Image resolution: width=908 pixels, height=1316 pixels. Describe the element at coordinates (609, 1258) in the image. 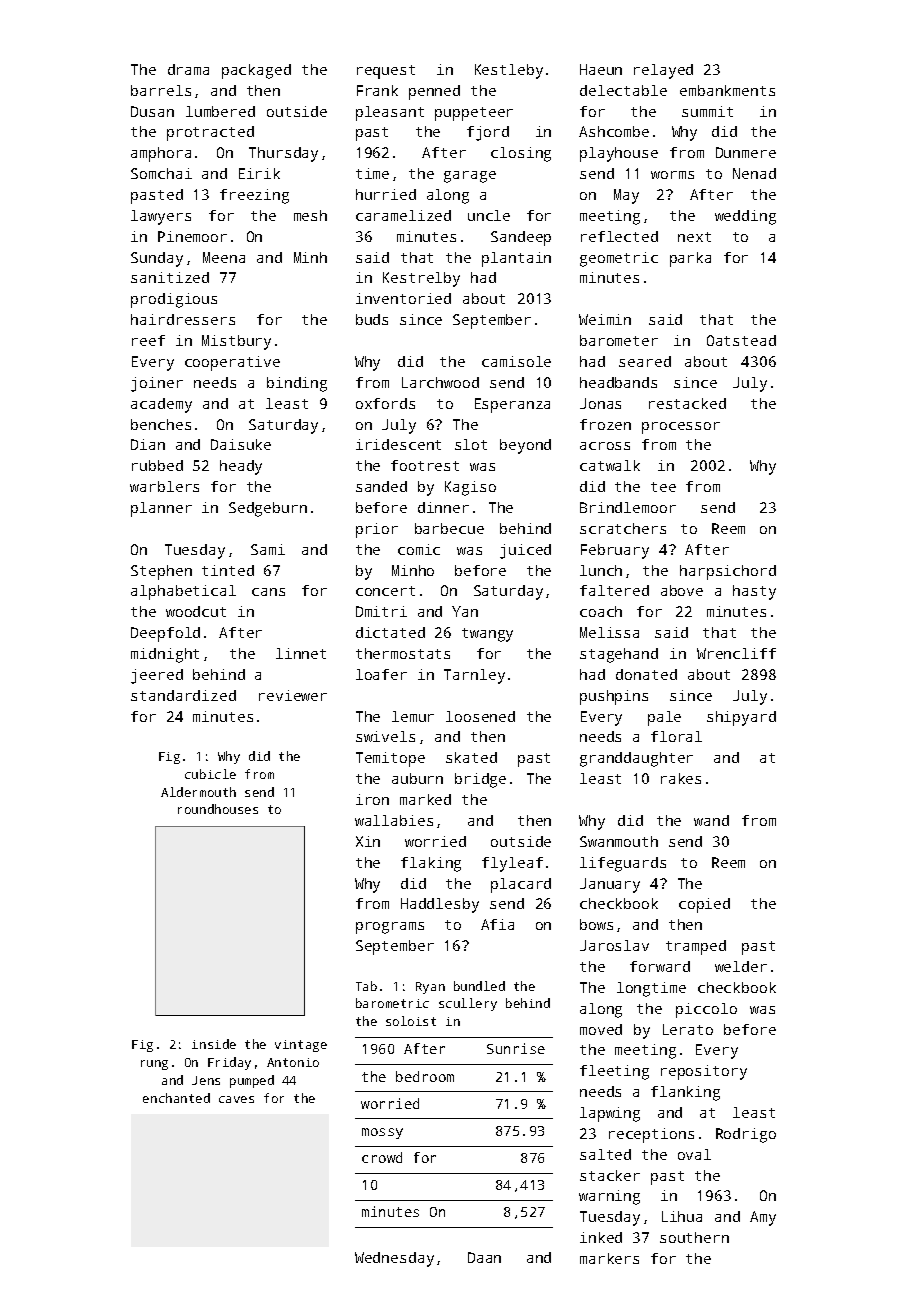

I see `markers` at that location.
